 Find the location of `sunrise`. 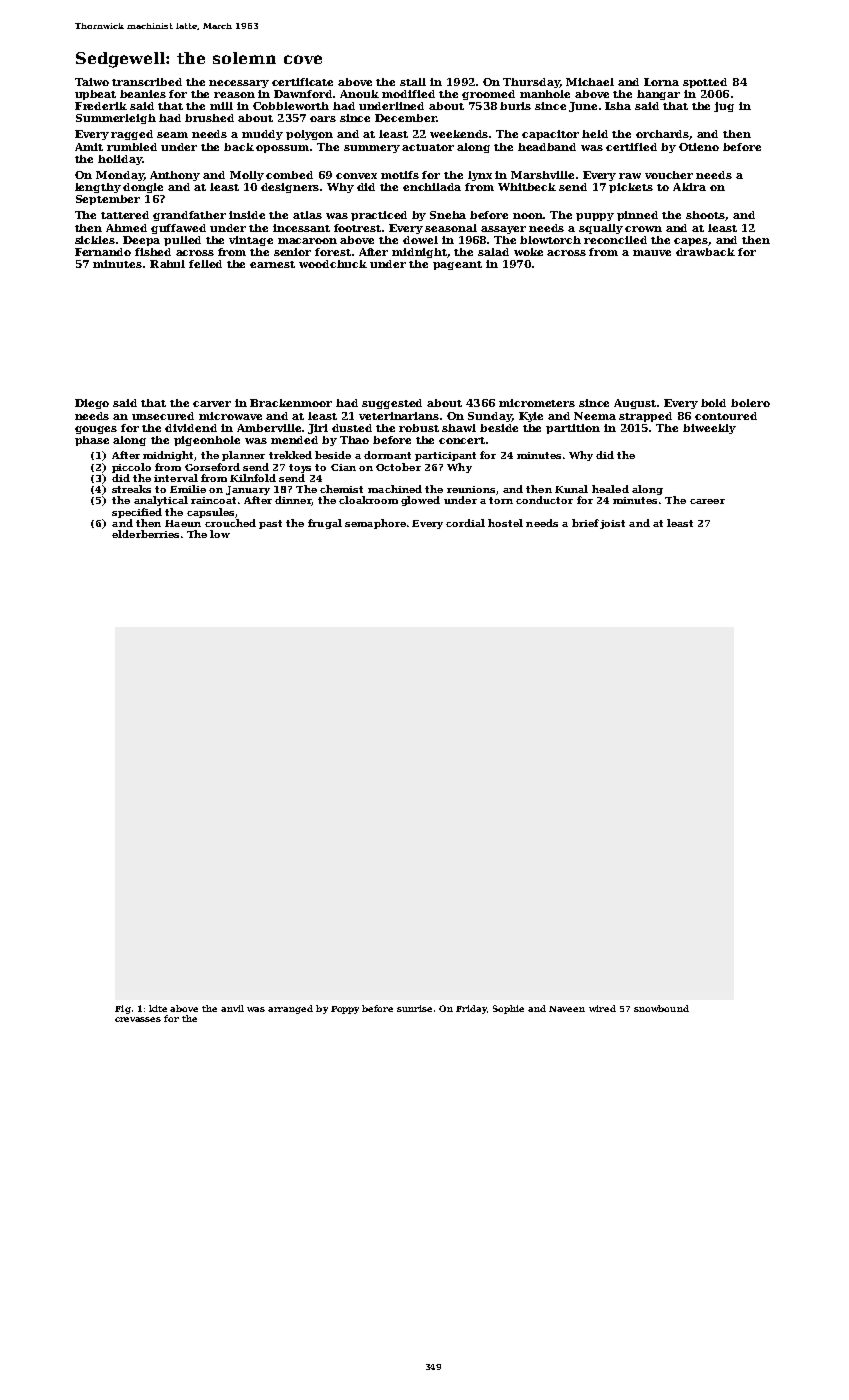

sunrise is located at coordinates (414, 1008).
